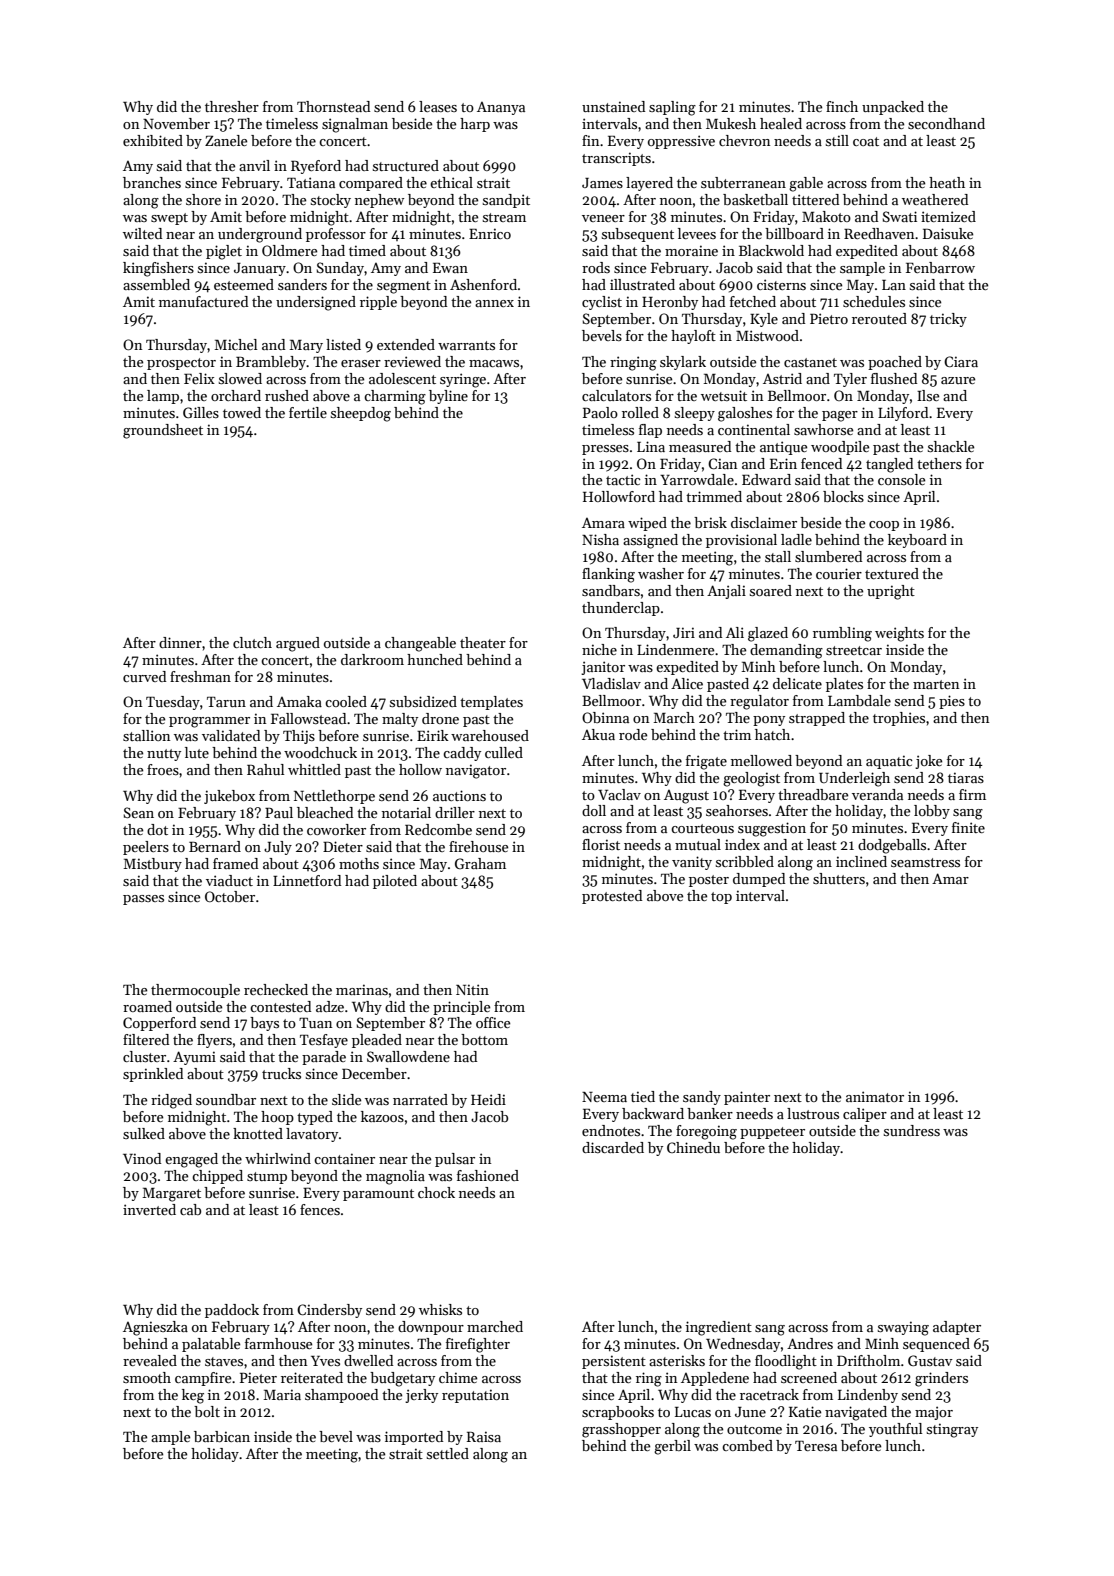 This screenshot has height=1576, width=1114. Describe the element at coordinates (180, 642) in the screenshot. I see `dinner` at that location.
